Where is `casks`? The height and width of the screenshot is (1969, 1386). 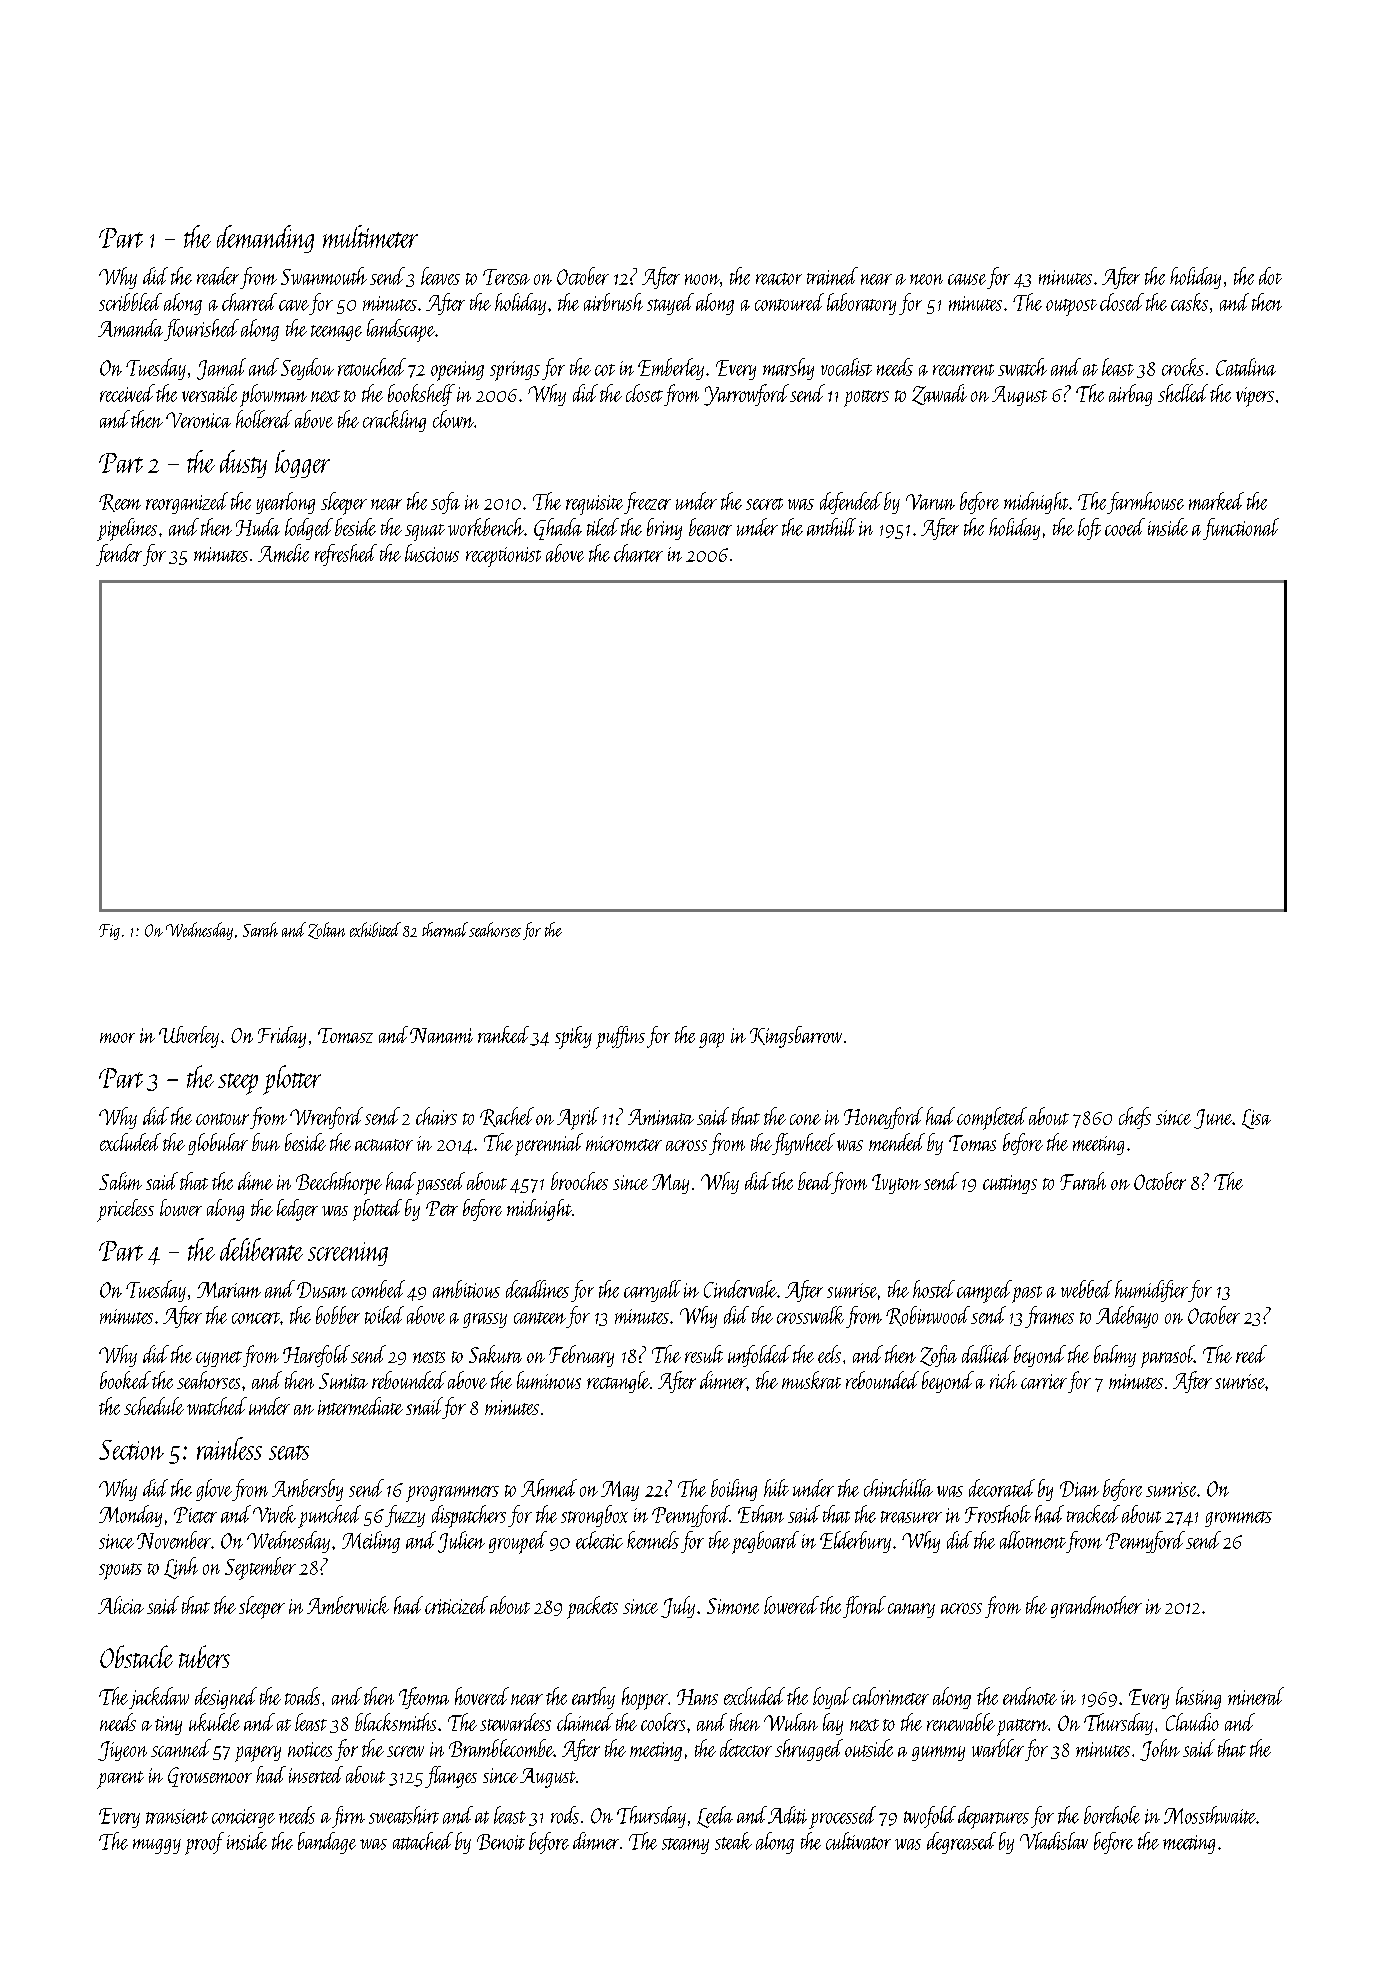 casks is located at coordinates (1189, 302).
